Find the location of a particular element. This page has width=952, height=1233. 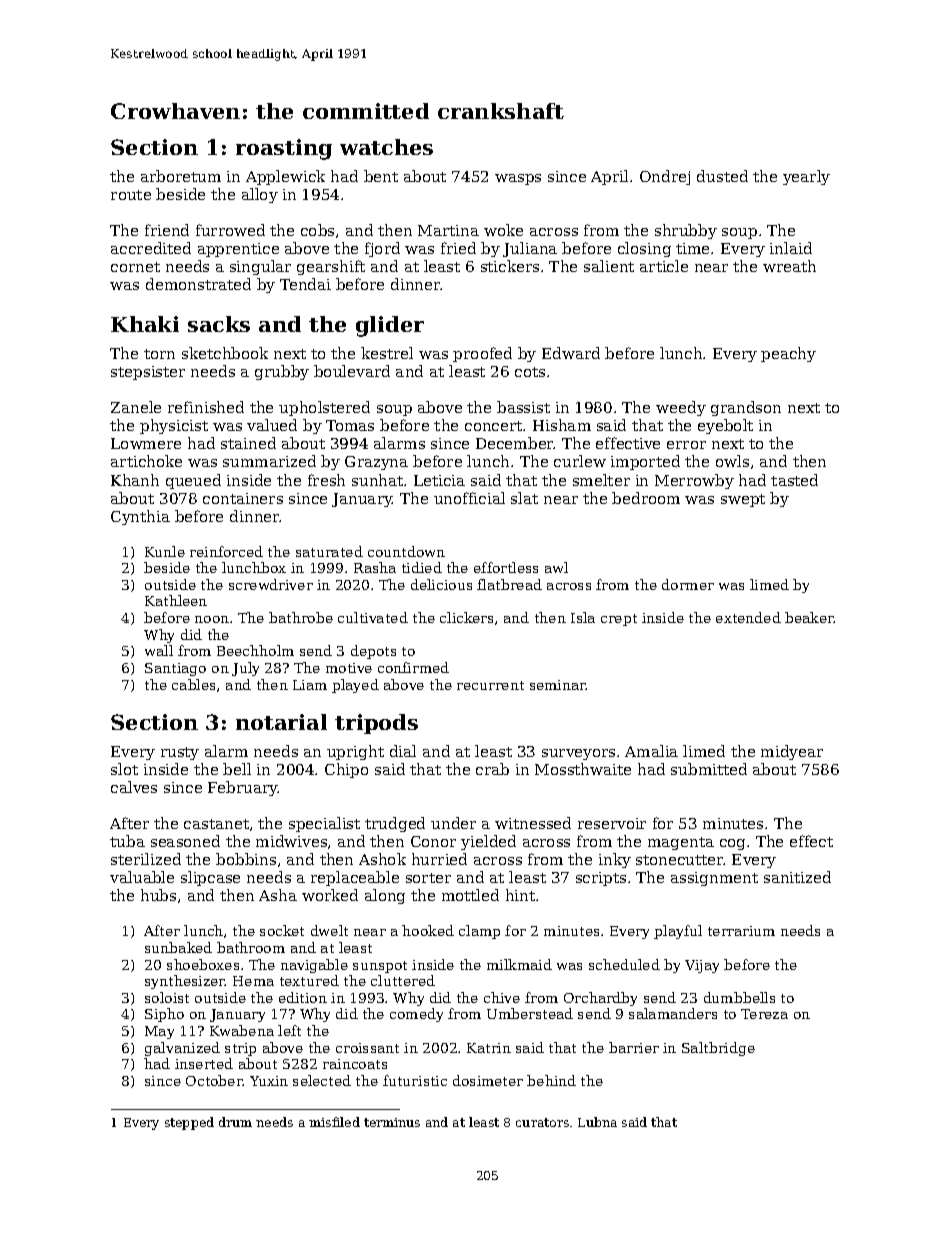

rusty is located at coordinates (180, 753).
